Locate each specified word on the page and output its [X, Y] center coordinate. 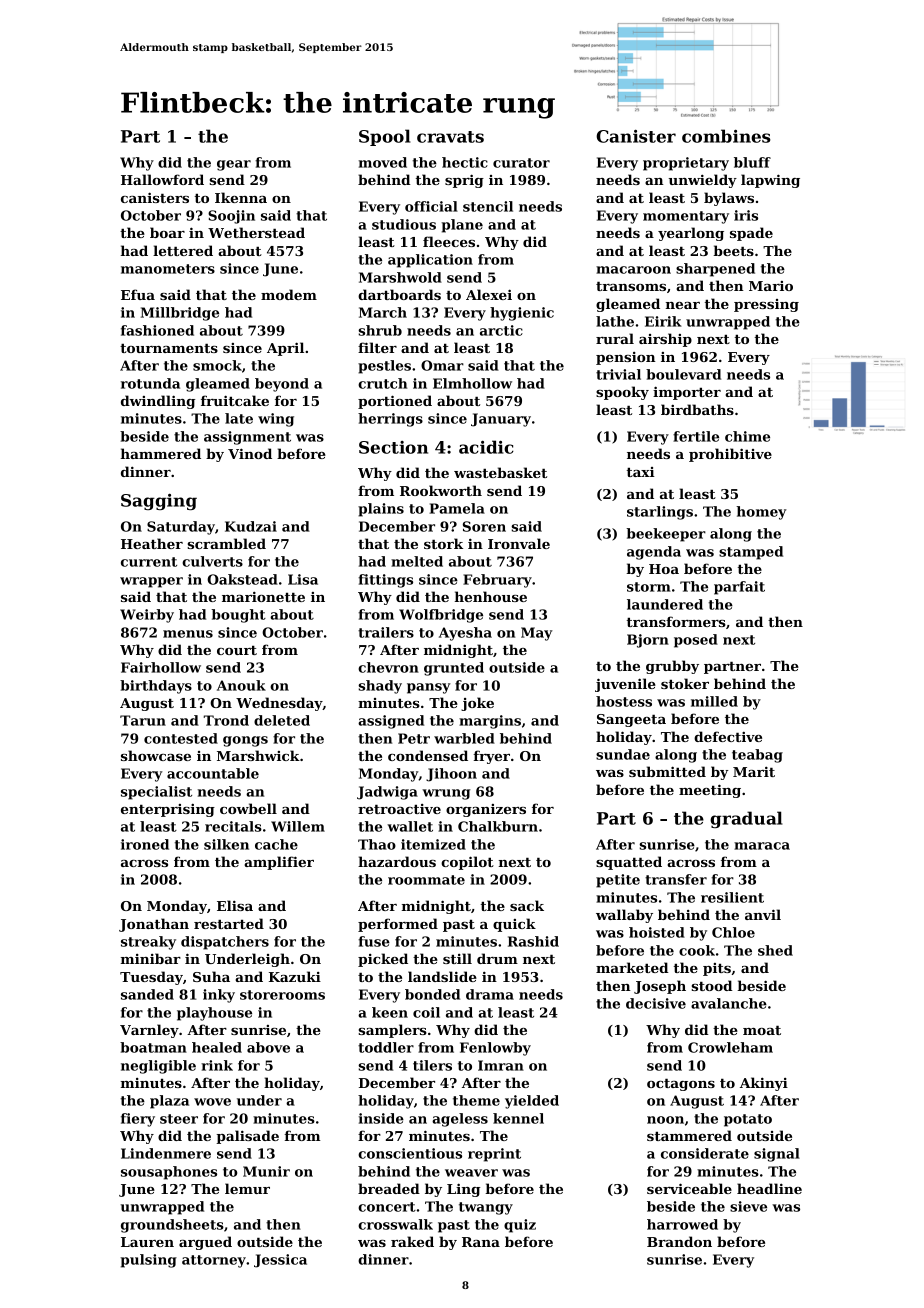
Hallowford [162, 179]
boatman [153, 1047]
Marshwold [400, 277]
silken [226, 844]
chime [747, 436]
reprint [494, 1155]
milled [714, 701]
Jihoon [451, 775]
